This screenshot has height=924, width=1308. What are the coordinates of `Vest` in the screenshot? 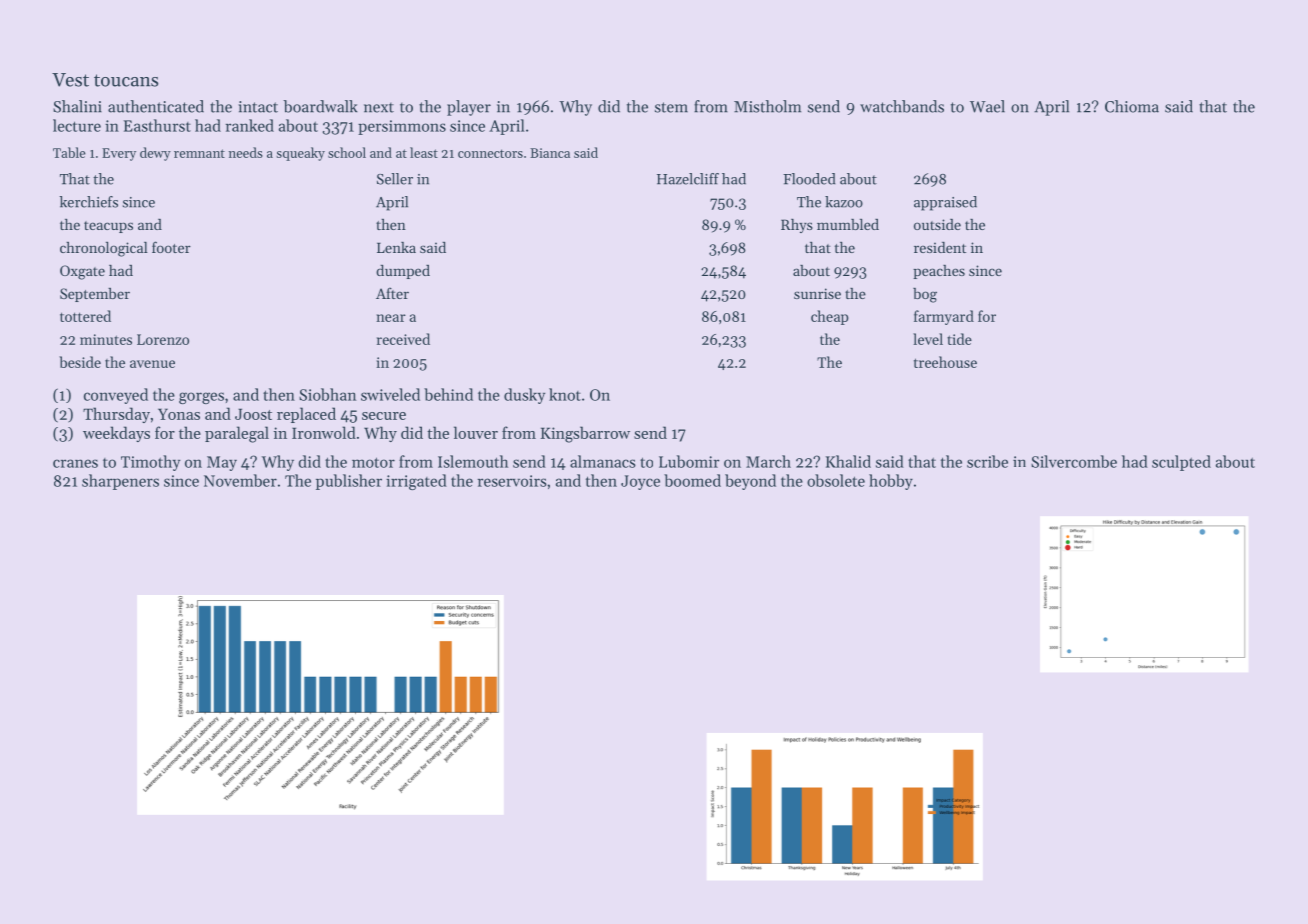 It's located at (70, 80).
